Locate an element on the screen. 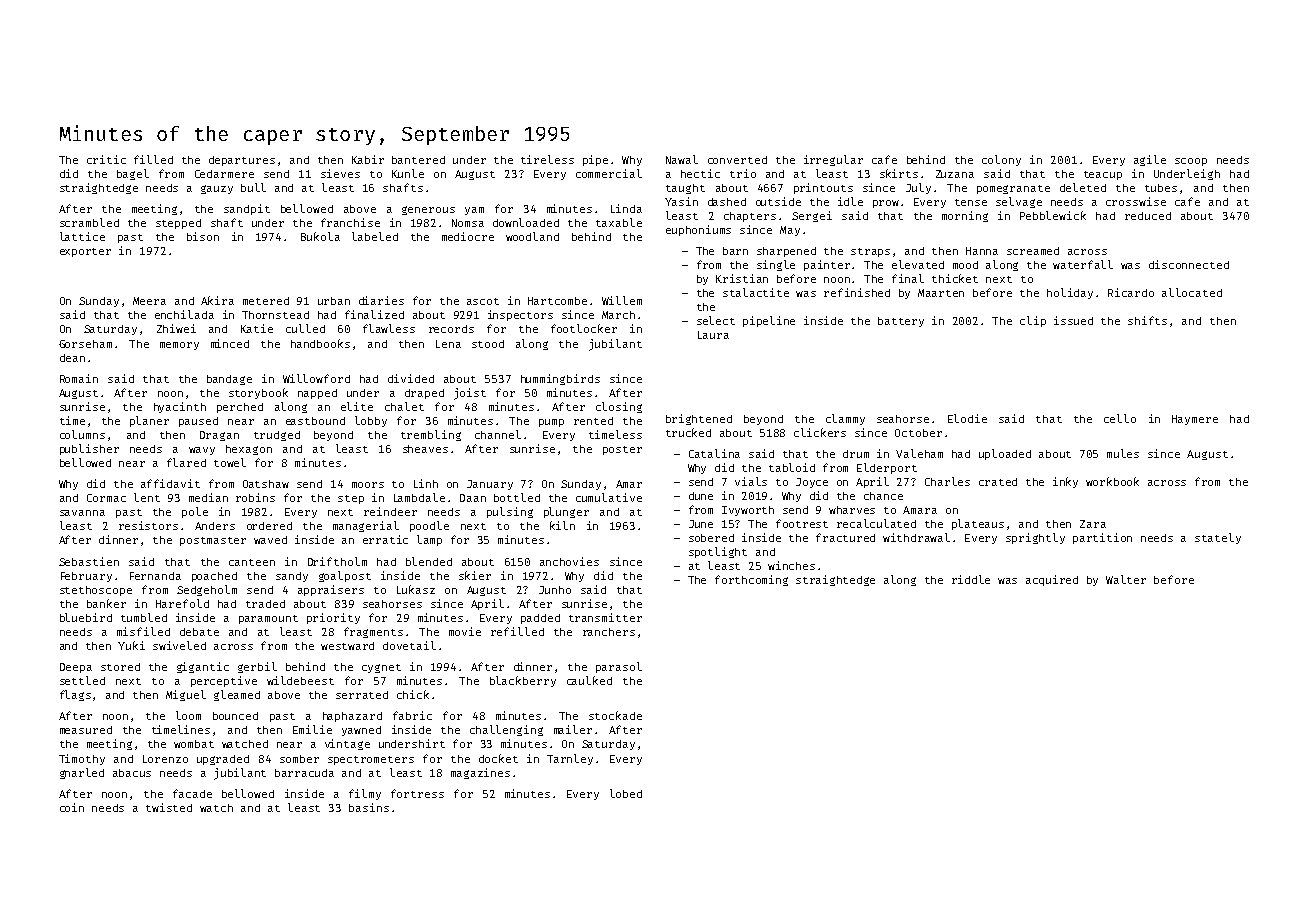 The height and width of the screenshot is (924, 1308). mailer is located at coordinates (573, 729).
